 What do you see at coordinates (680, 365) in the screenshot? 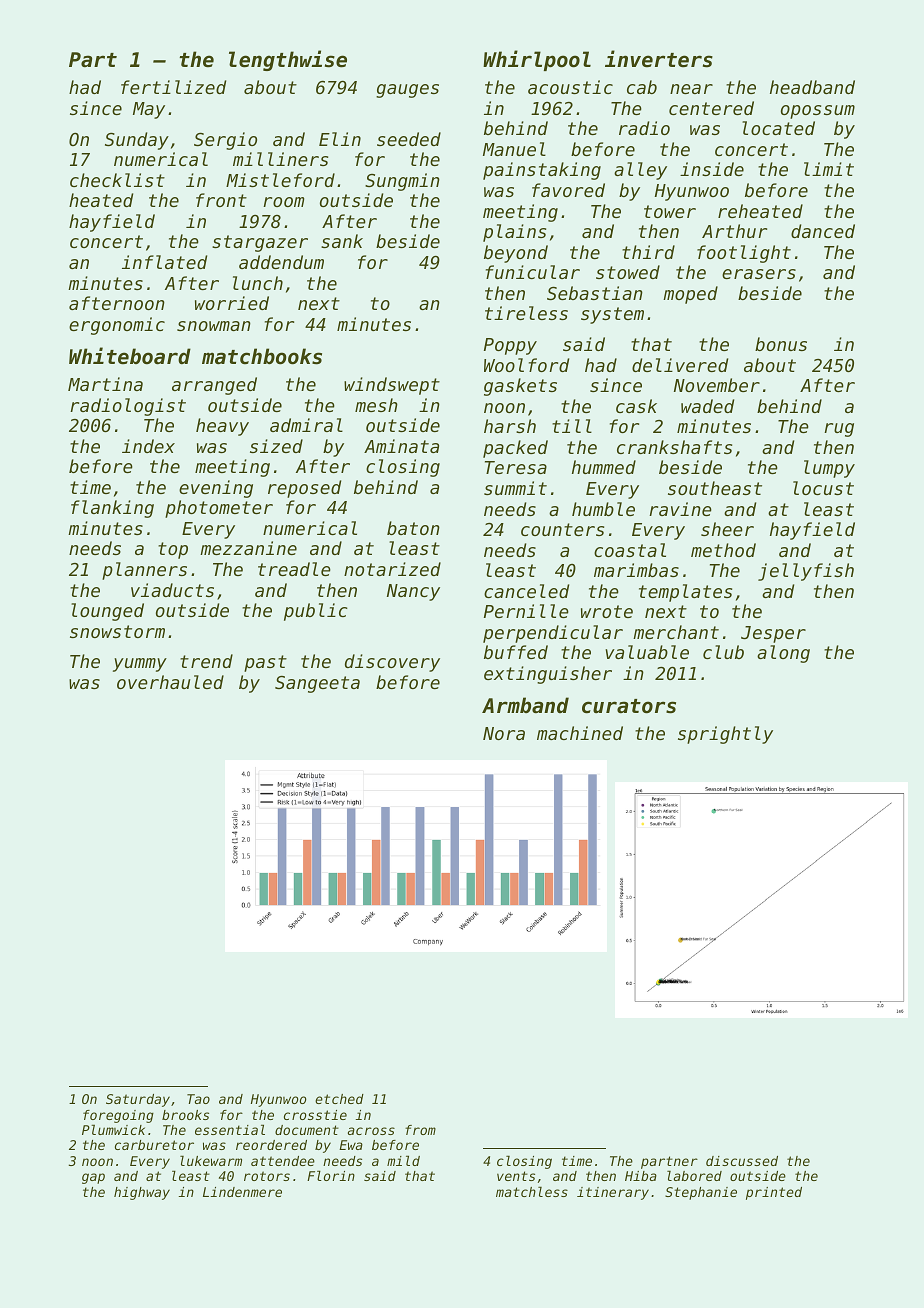
I see `delivered` at bounding box center [680, 365].
